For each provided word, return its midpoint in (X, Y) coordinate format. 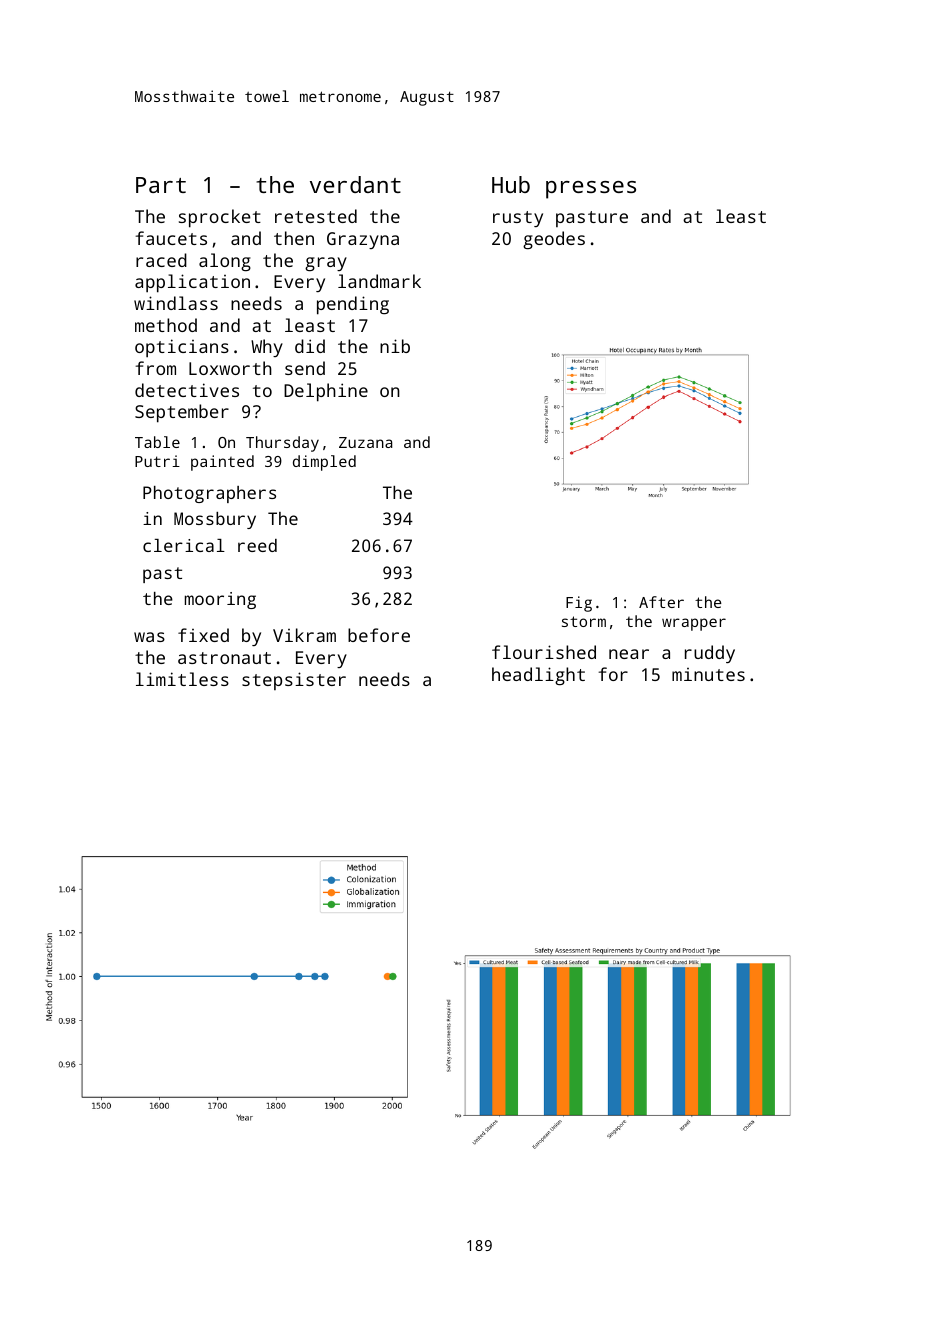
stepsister (294, 681)
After (661, 602)
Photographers (209, 494)
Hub (511, 184)
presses (591, 190)
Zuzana (365, 442)
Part (161, 185)
